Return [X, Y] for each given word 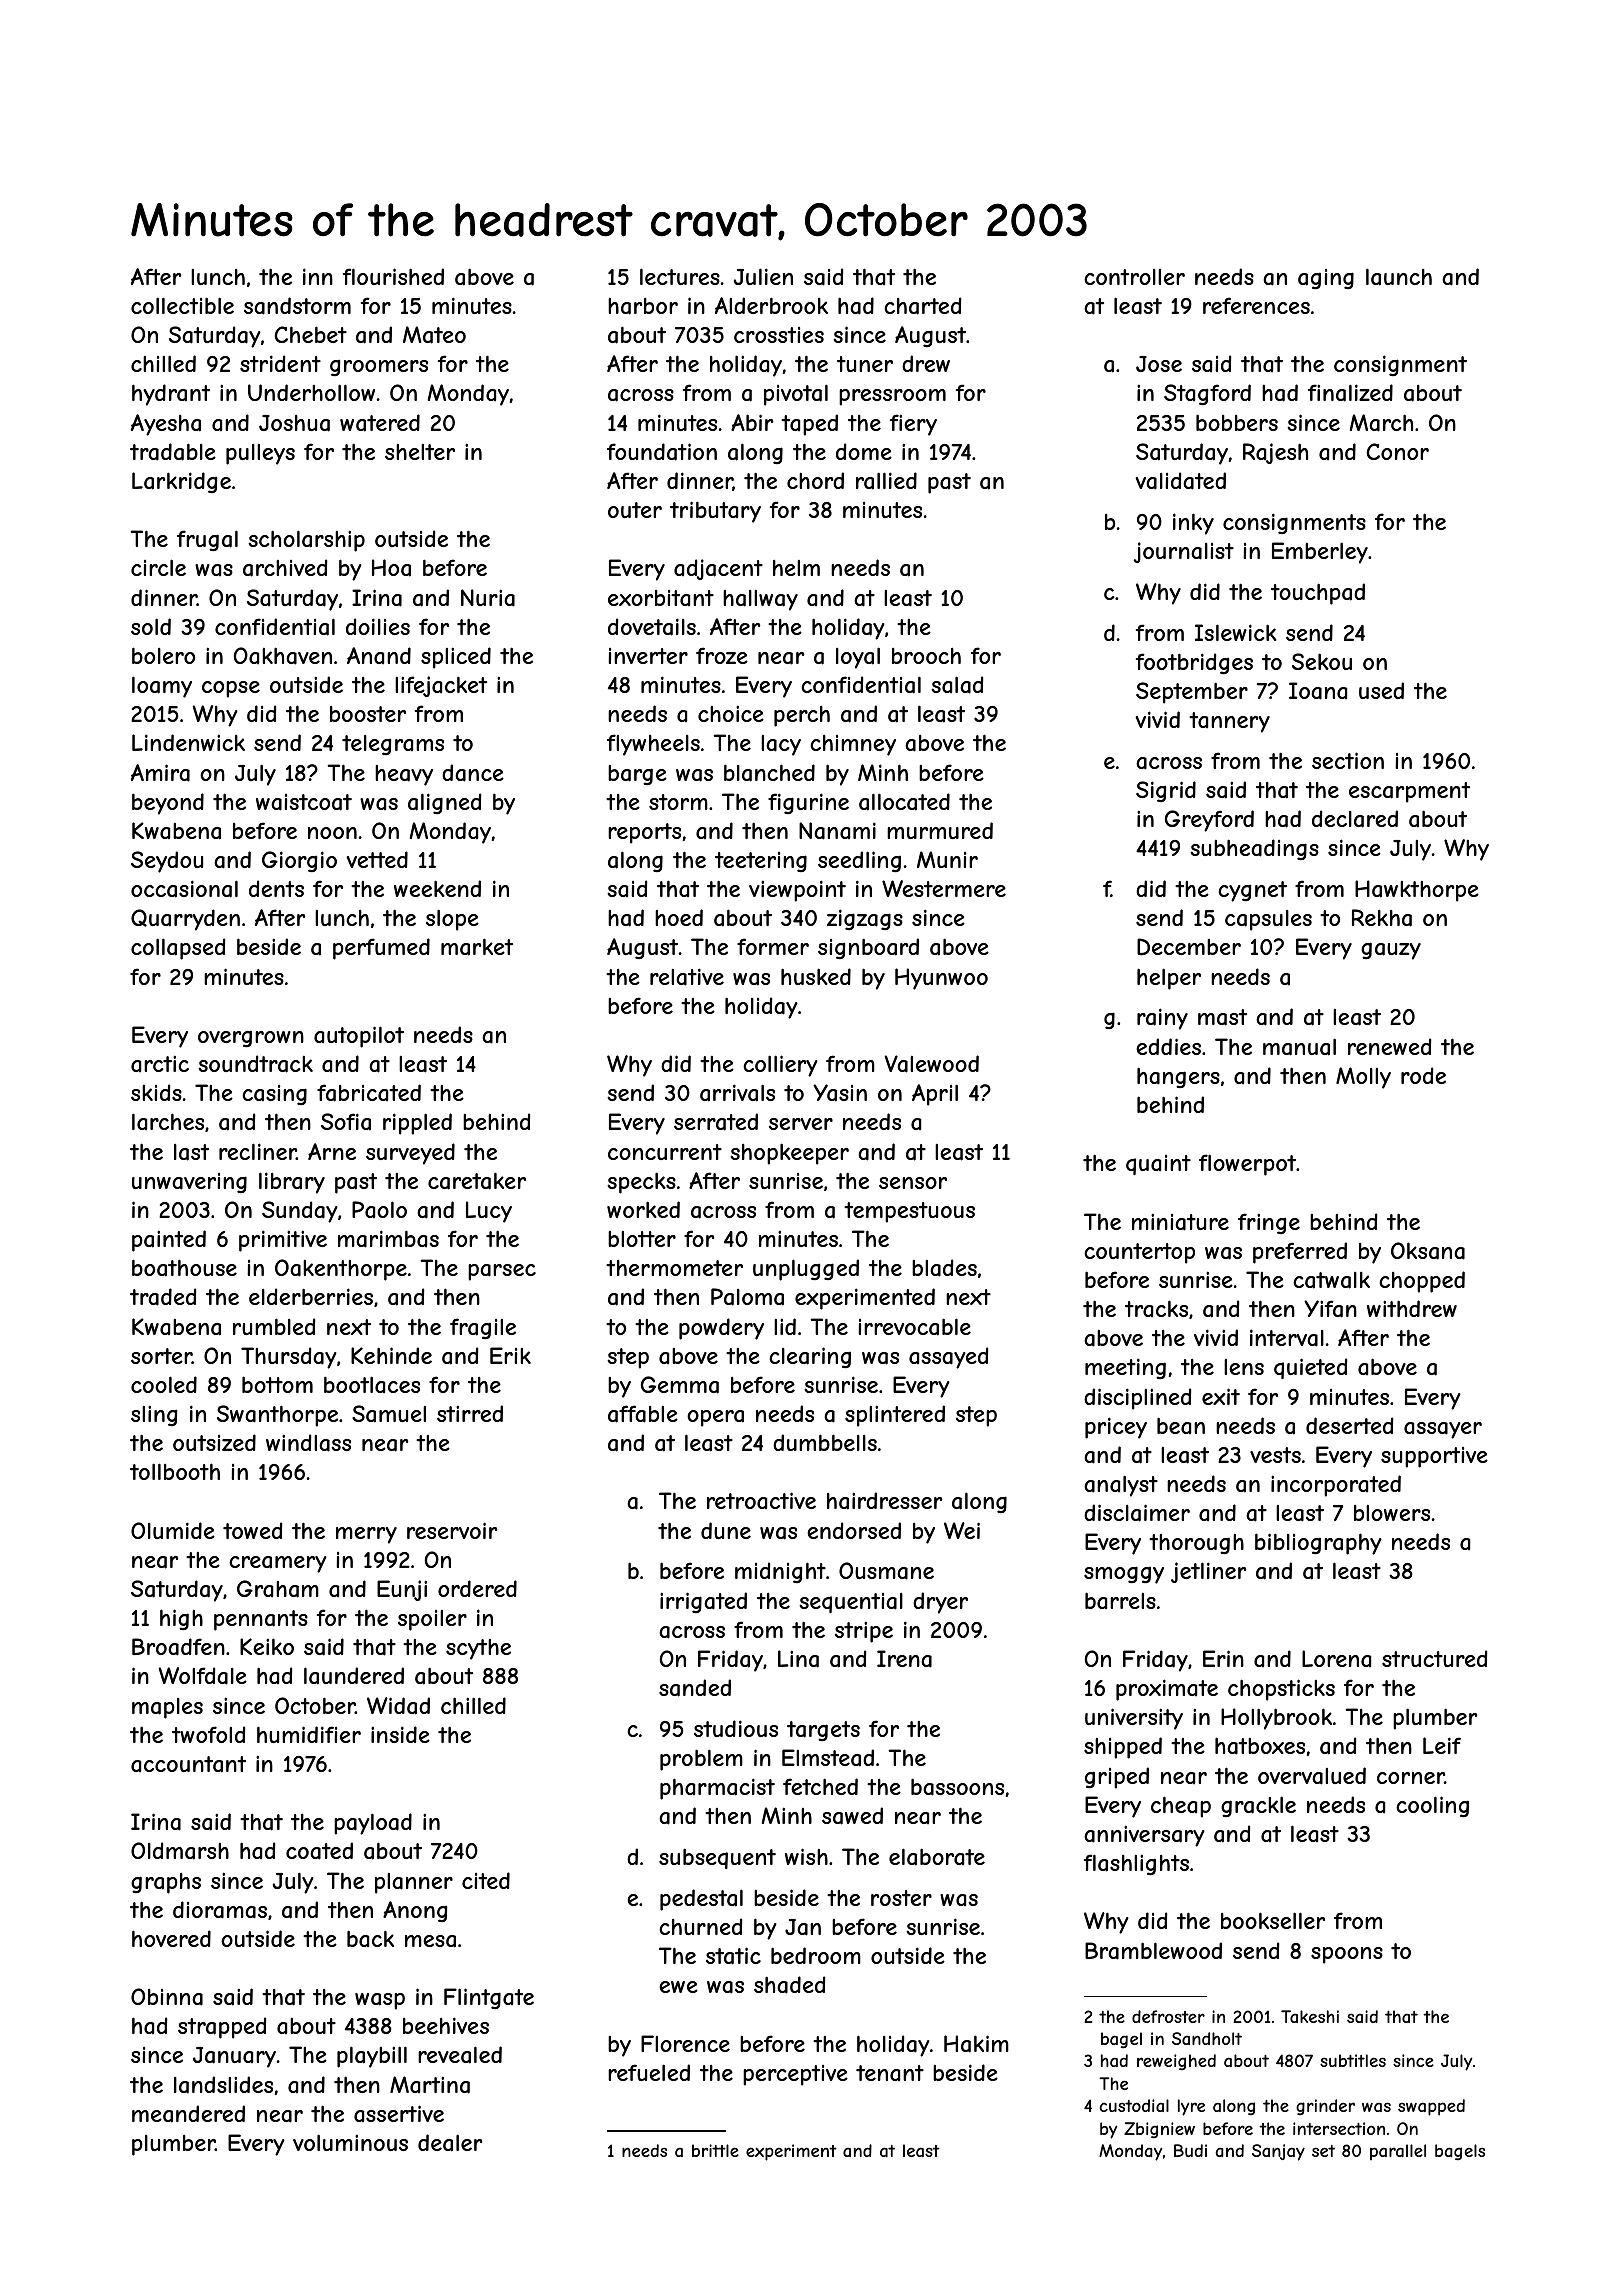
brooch [926, 656]
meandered [188, 2114]
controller [1134, 277]
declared [1355, 819]
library [292, 1183]
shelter [420, 452]
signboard [868, 948]
